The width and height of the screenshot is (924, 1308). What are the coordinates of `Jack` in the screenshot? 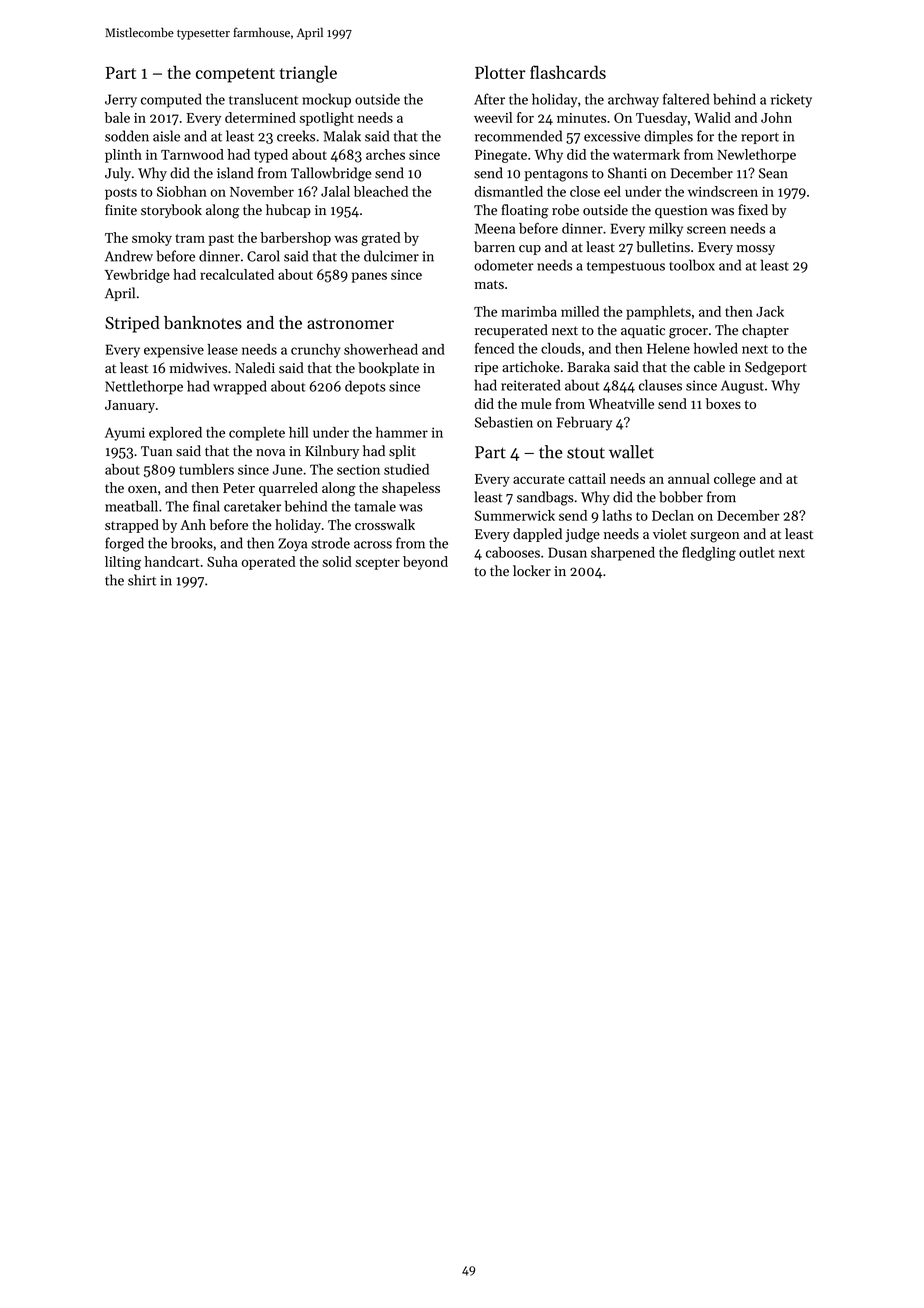 It's located at (770, 311).
